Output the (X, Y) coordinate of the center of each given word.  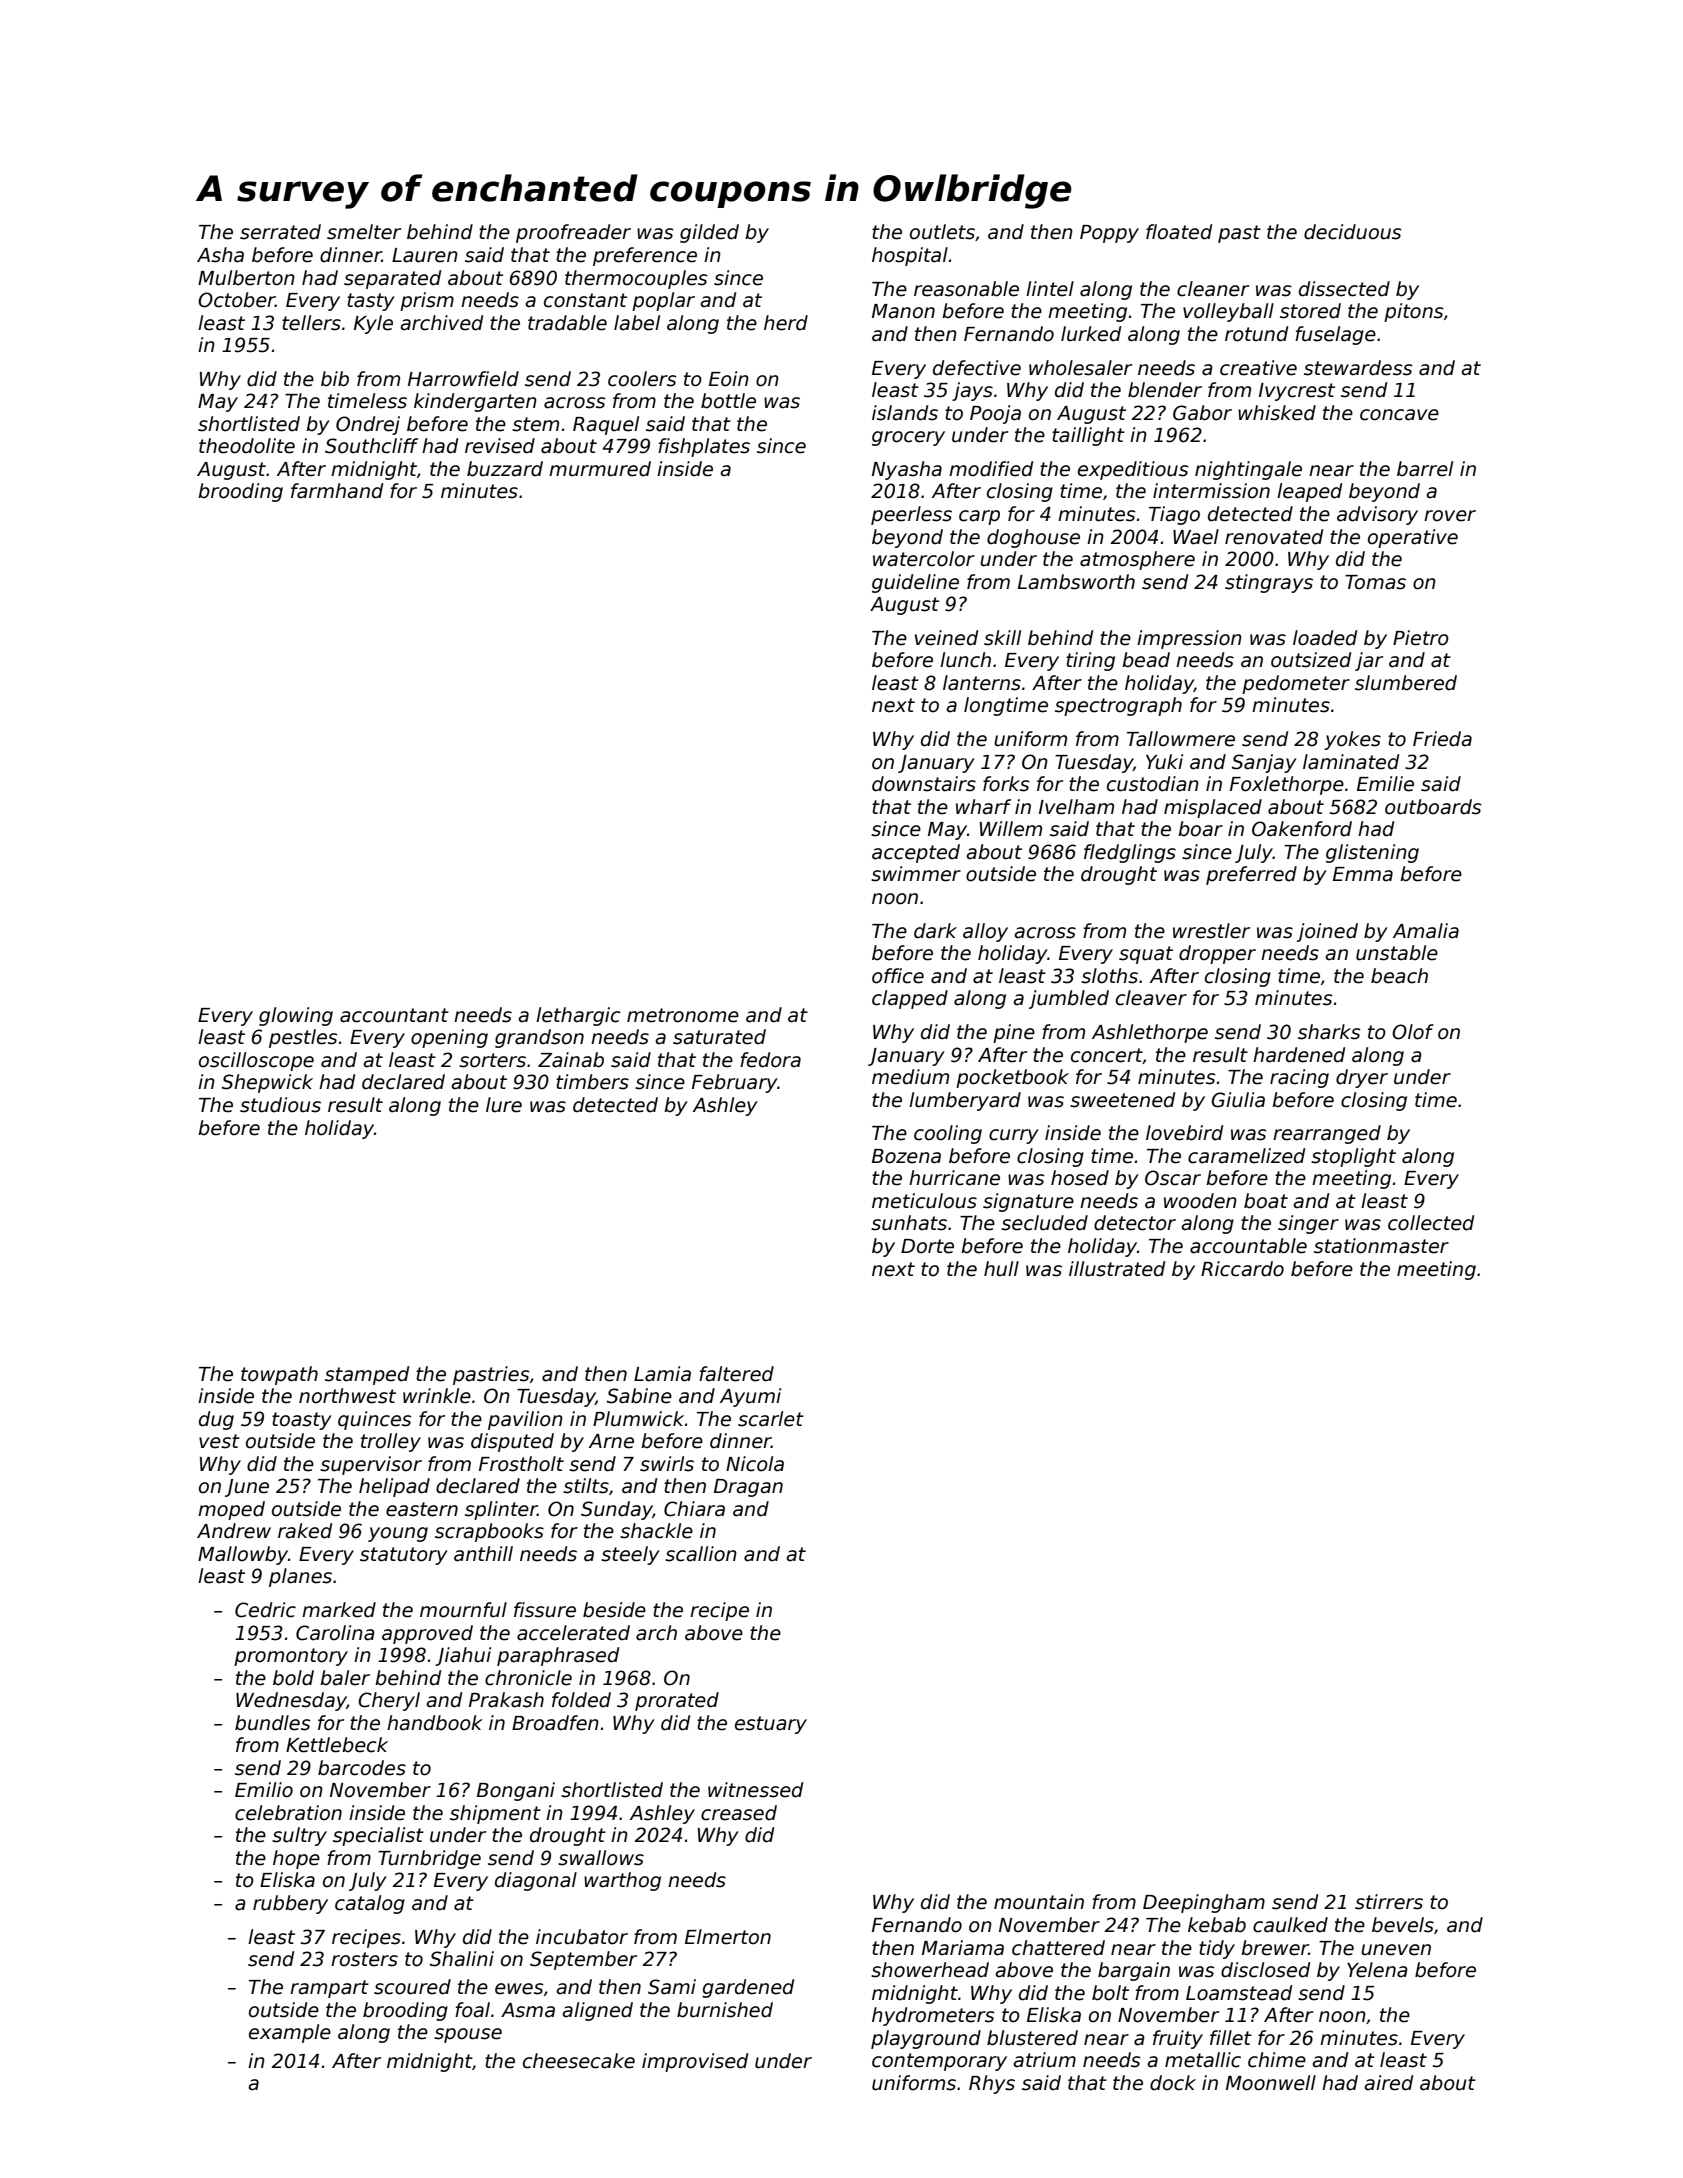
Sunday (617, 1510)
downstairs (924, 784)
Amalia (1426, 931)
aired (1388, 2083)
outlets (942, 232)
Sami (672, 1987)
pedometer (1296, 684)
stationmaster (1381, 1246)
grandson (539, 1038)
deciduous (1353, 232)
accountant (394, 1015)
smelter (364, 232)
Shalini (462, 1959)
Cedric (265, 1610)
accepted (916, 853)
